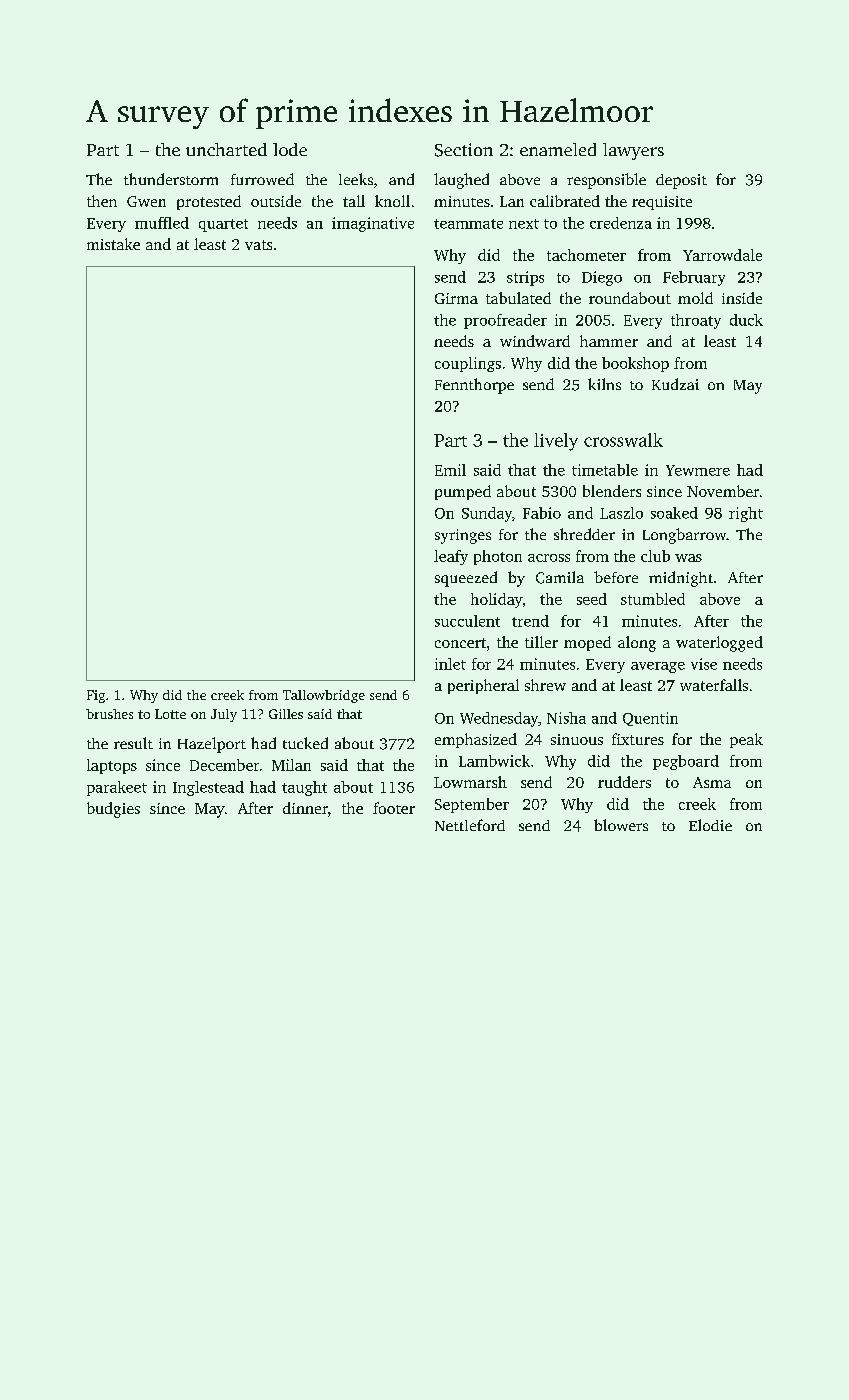 The height and width of the screenshot is (1400, 849). Describe the element at coordinates (394, 808) in the screenshot. I see `footer` at that location.
